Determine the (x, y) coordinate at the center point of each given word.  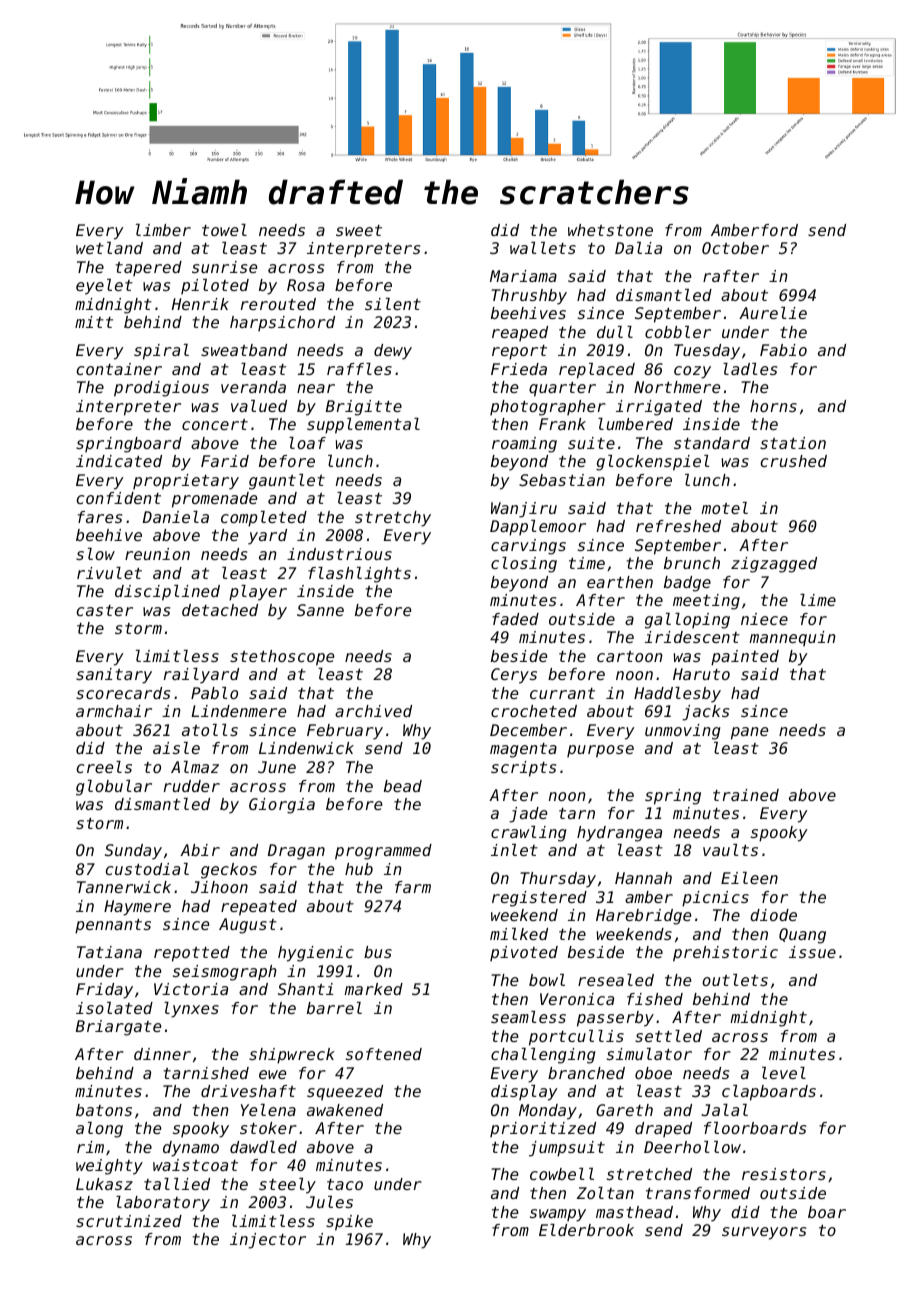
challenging (543, 1056)
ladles (750, 369)
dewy (393, 352)
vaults (730, 850)
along (99, 1130)
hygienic (316, 954)
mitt (94, 322)
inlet (514, 850)
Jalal (724, 1110)
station (793, 443)
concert (215, 424)
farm (413, 887)
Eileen (749, 878)
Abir (200, 850)
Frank (562, 424)
